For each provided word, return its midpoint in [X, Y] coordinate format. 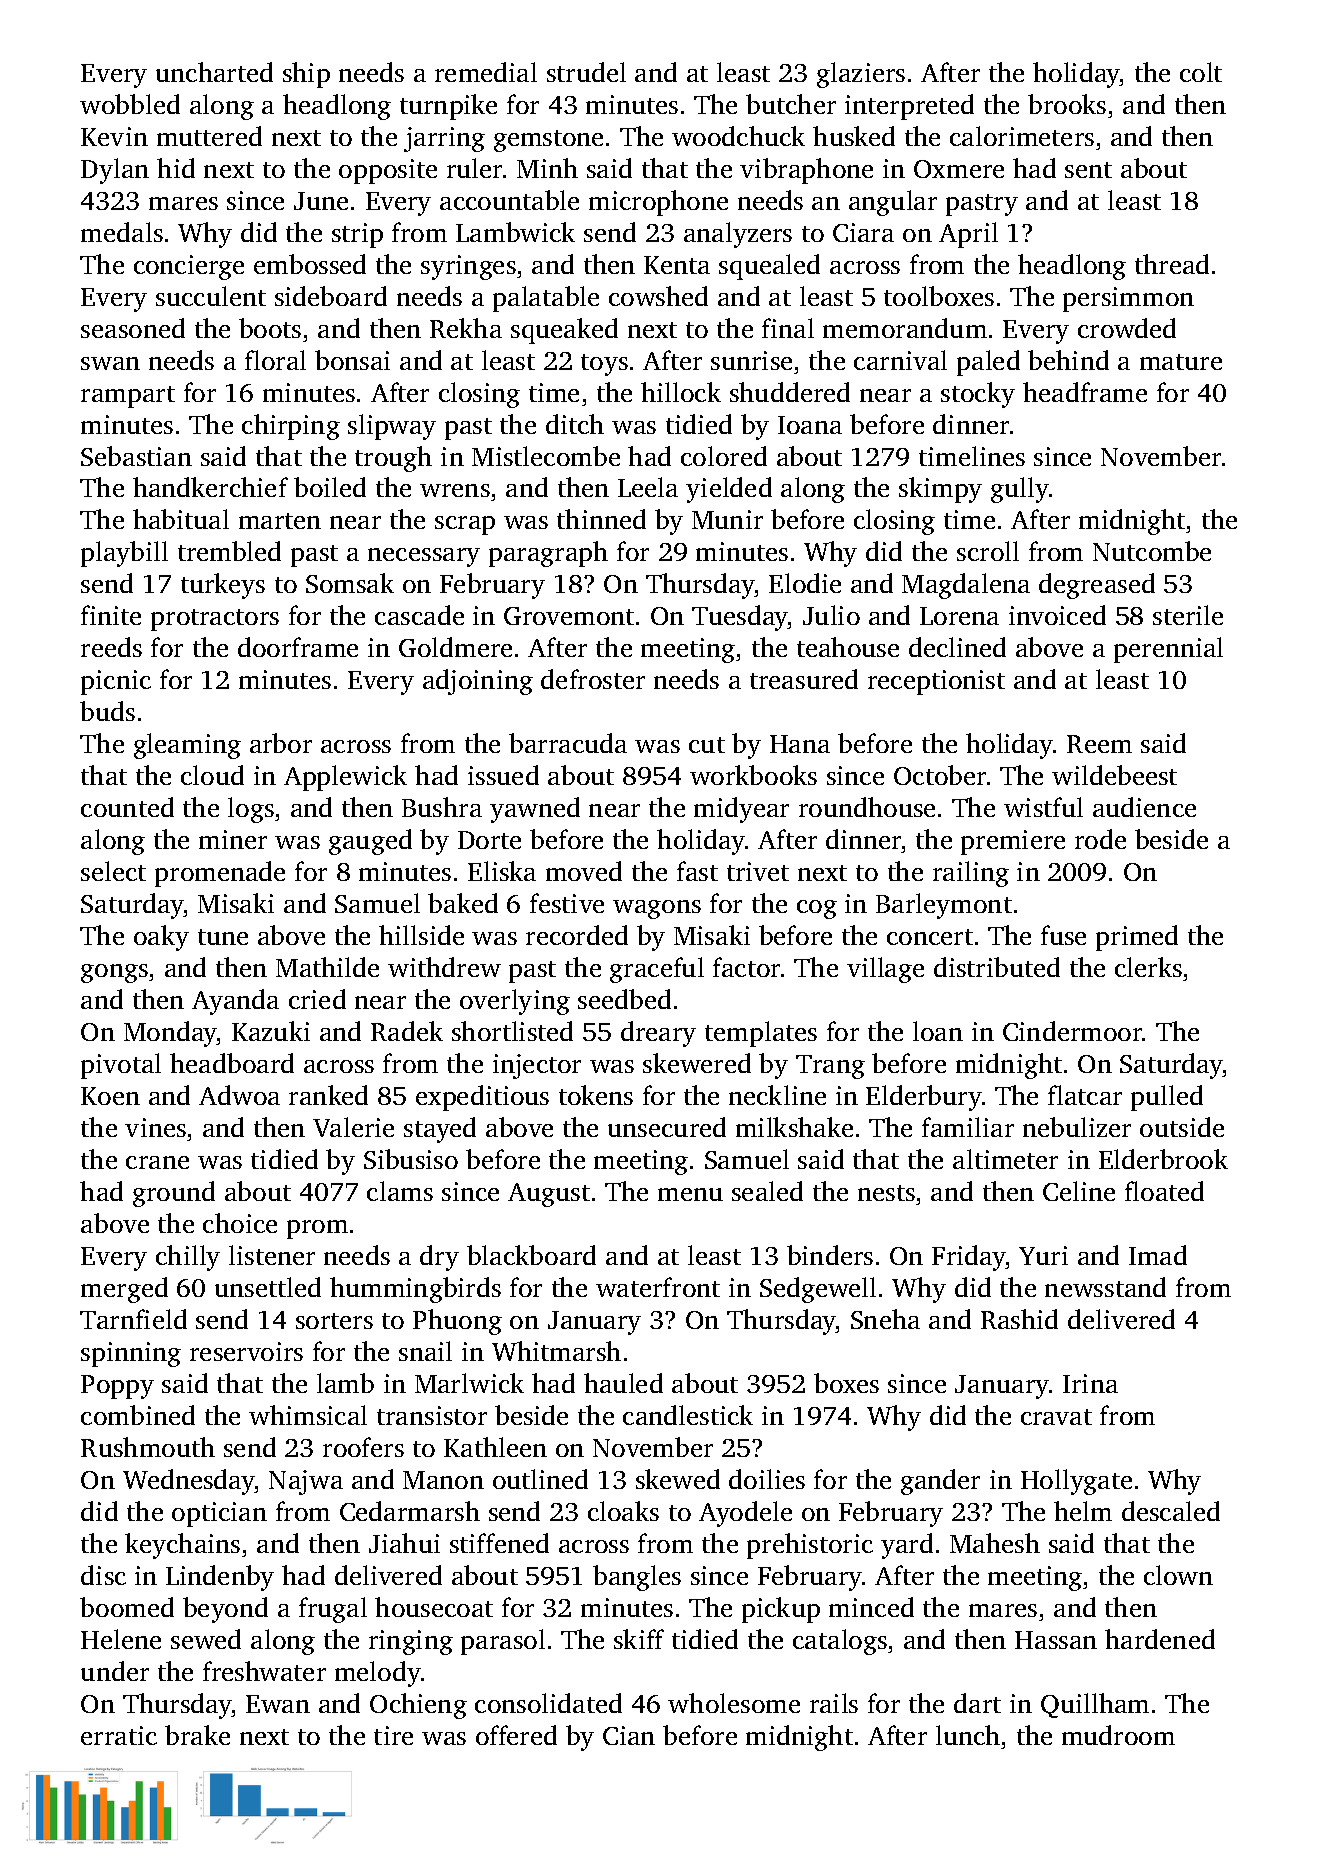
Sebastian [136, 456]
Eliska [502, 871]
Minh [547, 168]
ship [306, 75]
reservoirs [246, 1351]
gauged [370, 842]
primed [1137, 938]
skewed [678, 1479]
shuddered [790, 392]
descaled [1171, 1511]
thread [1172, 264]
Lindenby [220, 1578]
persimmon [1128, 299]
